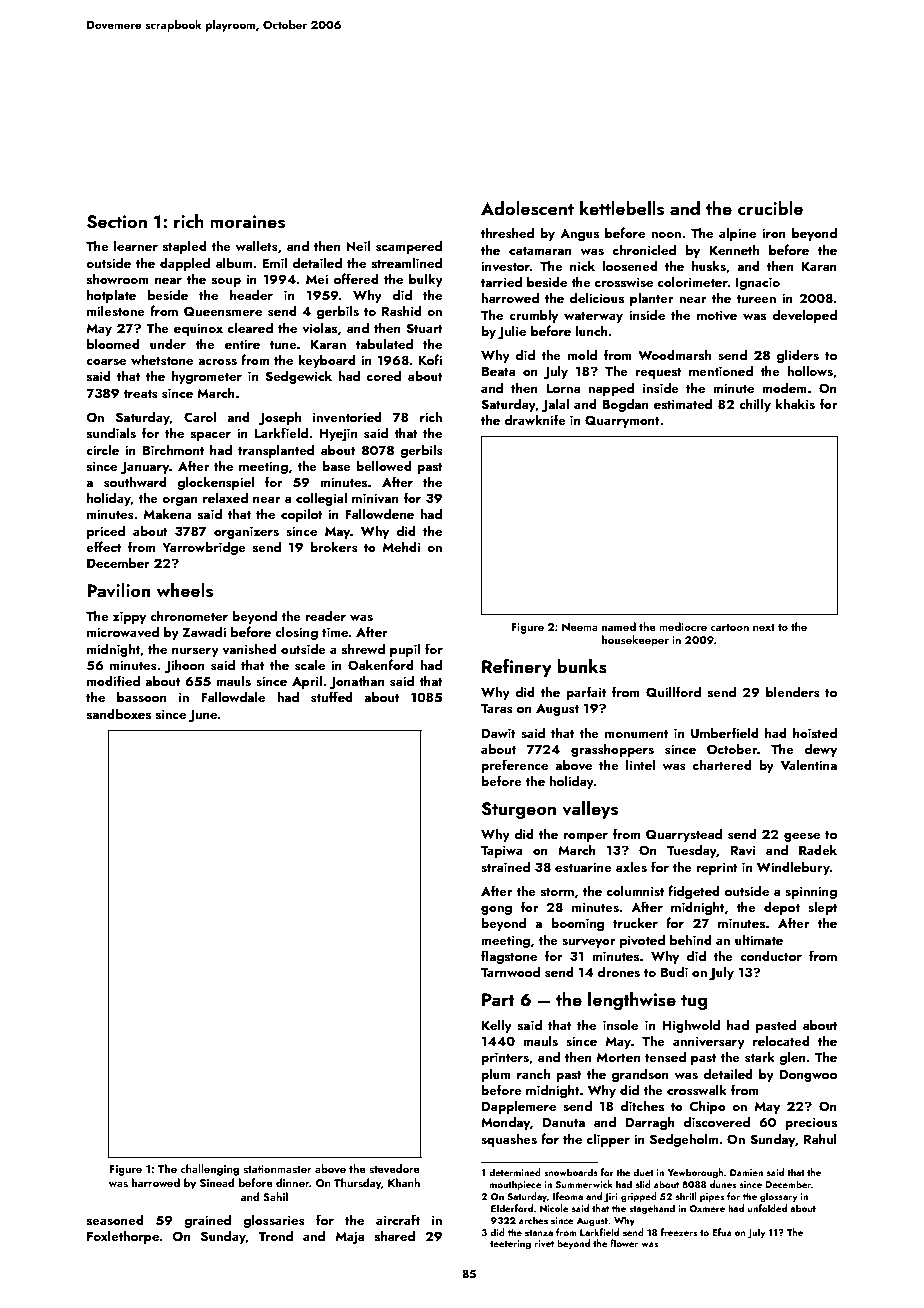 This screenshot has height=1308, width=924. I want to click on conductor, so click(771, 955).
